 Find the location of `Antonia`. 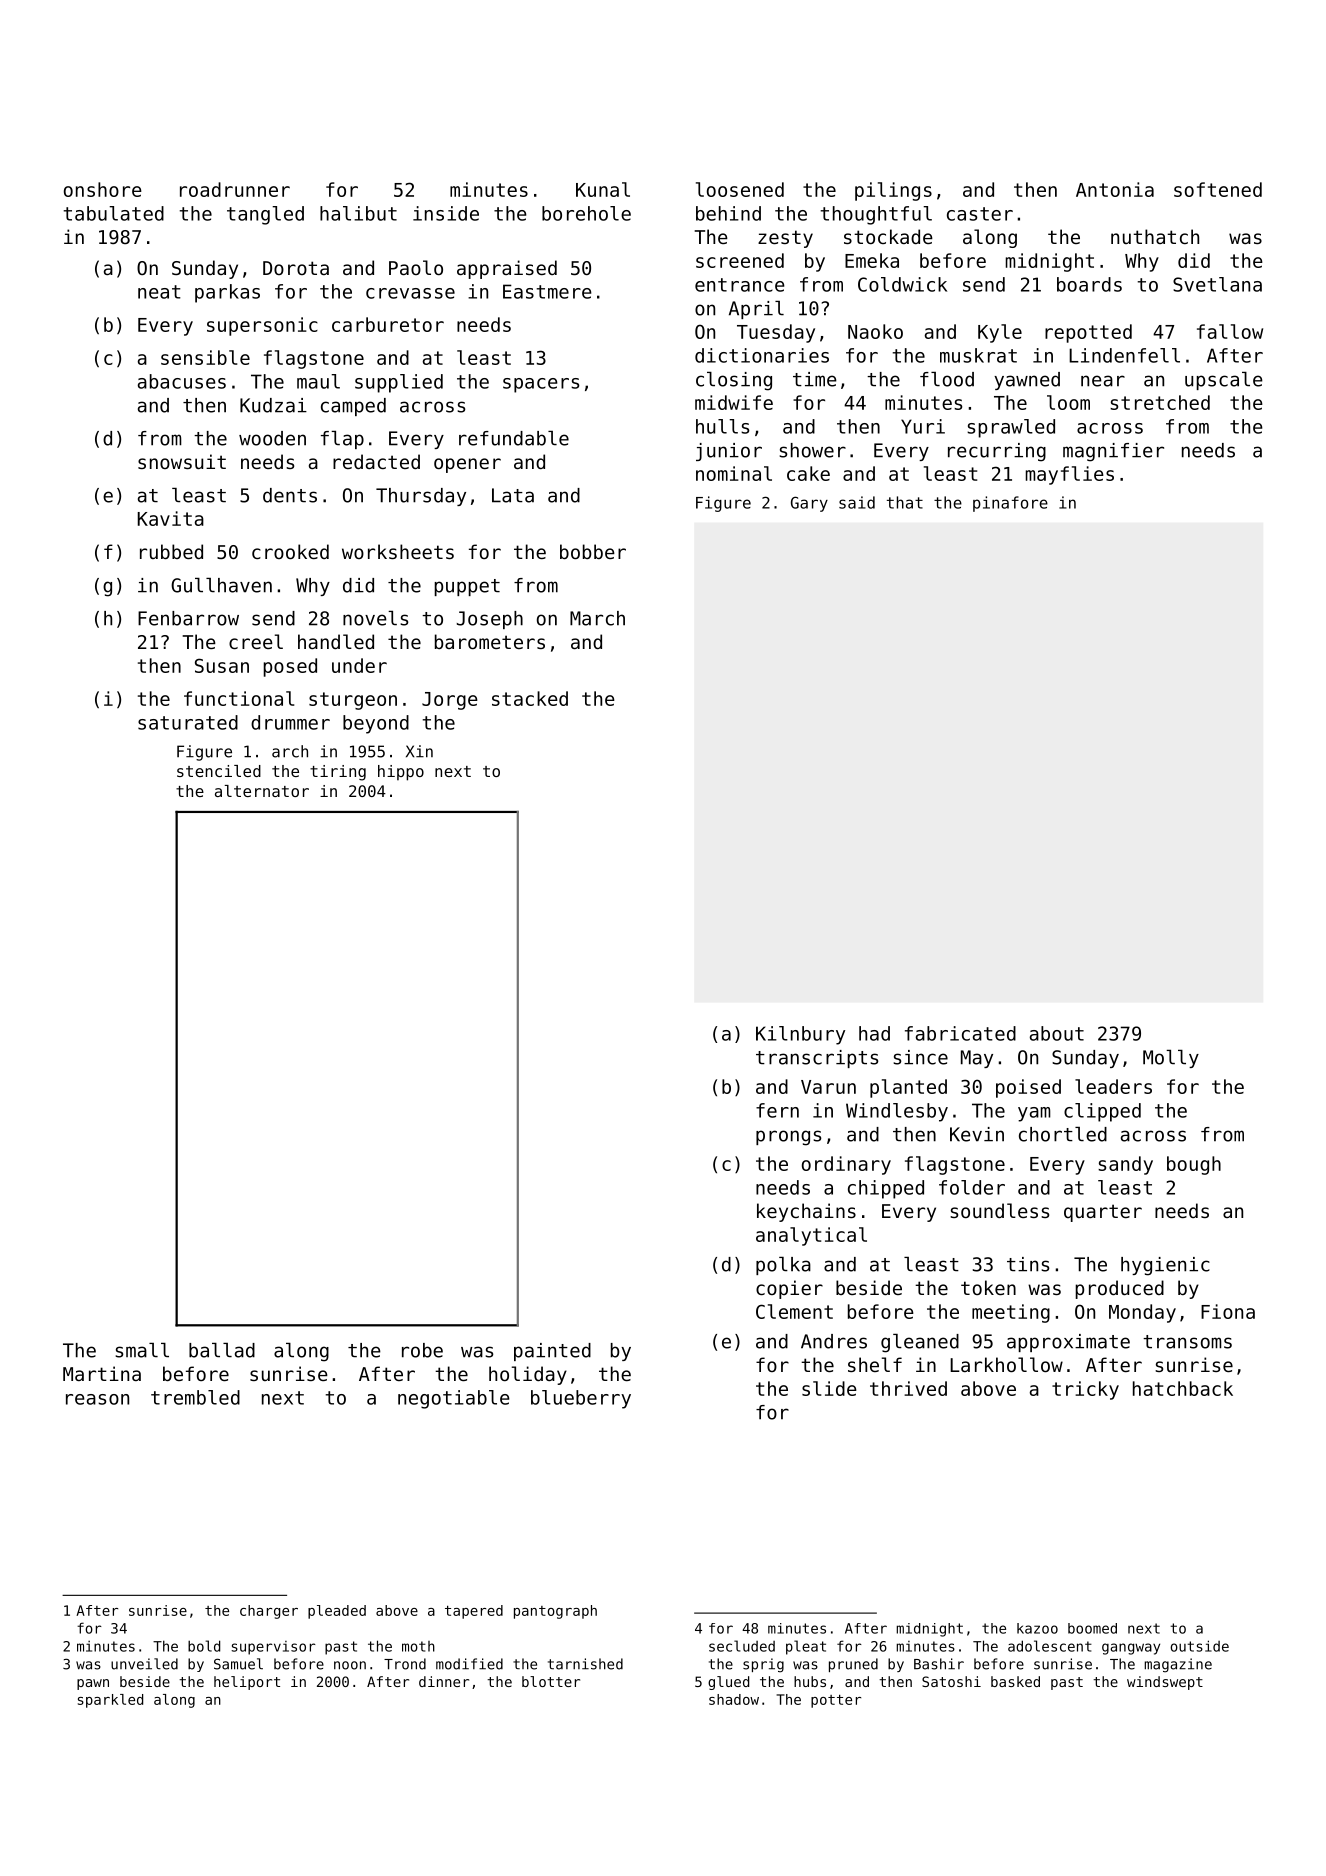

Antonia is located at coordinates (1115, 189).
